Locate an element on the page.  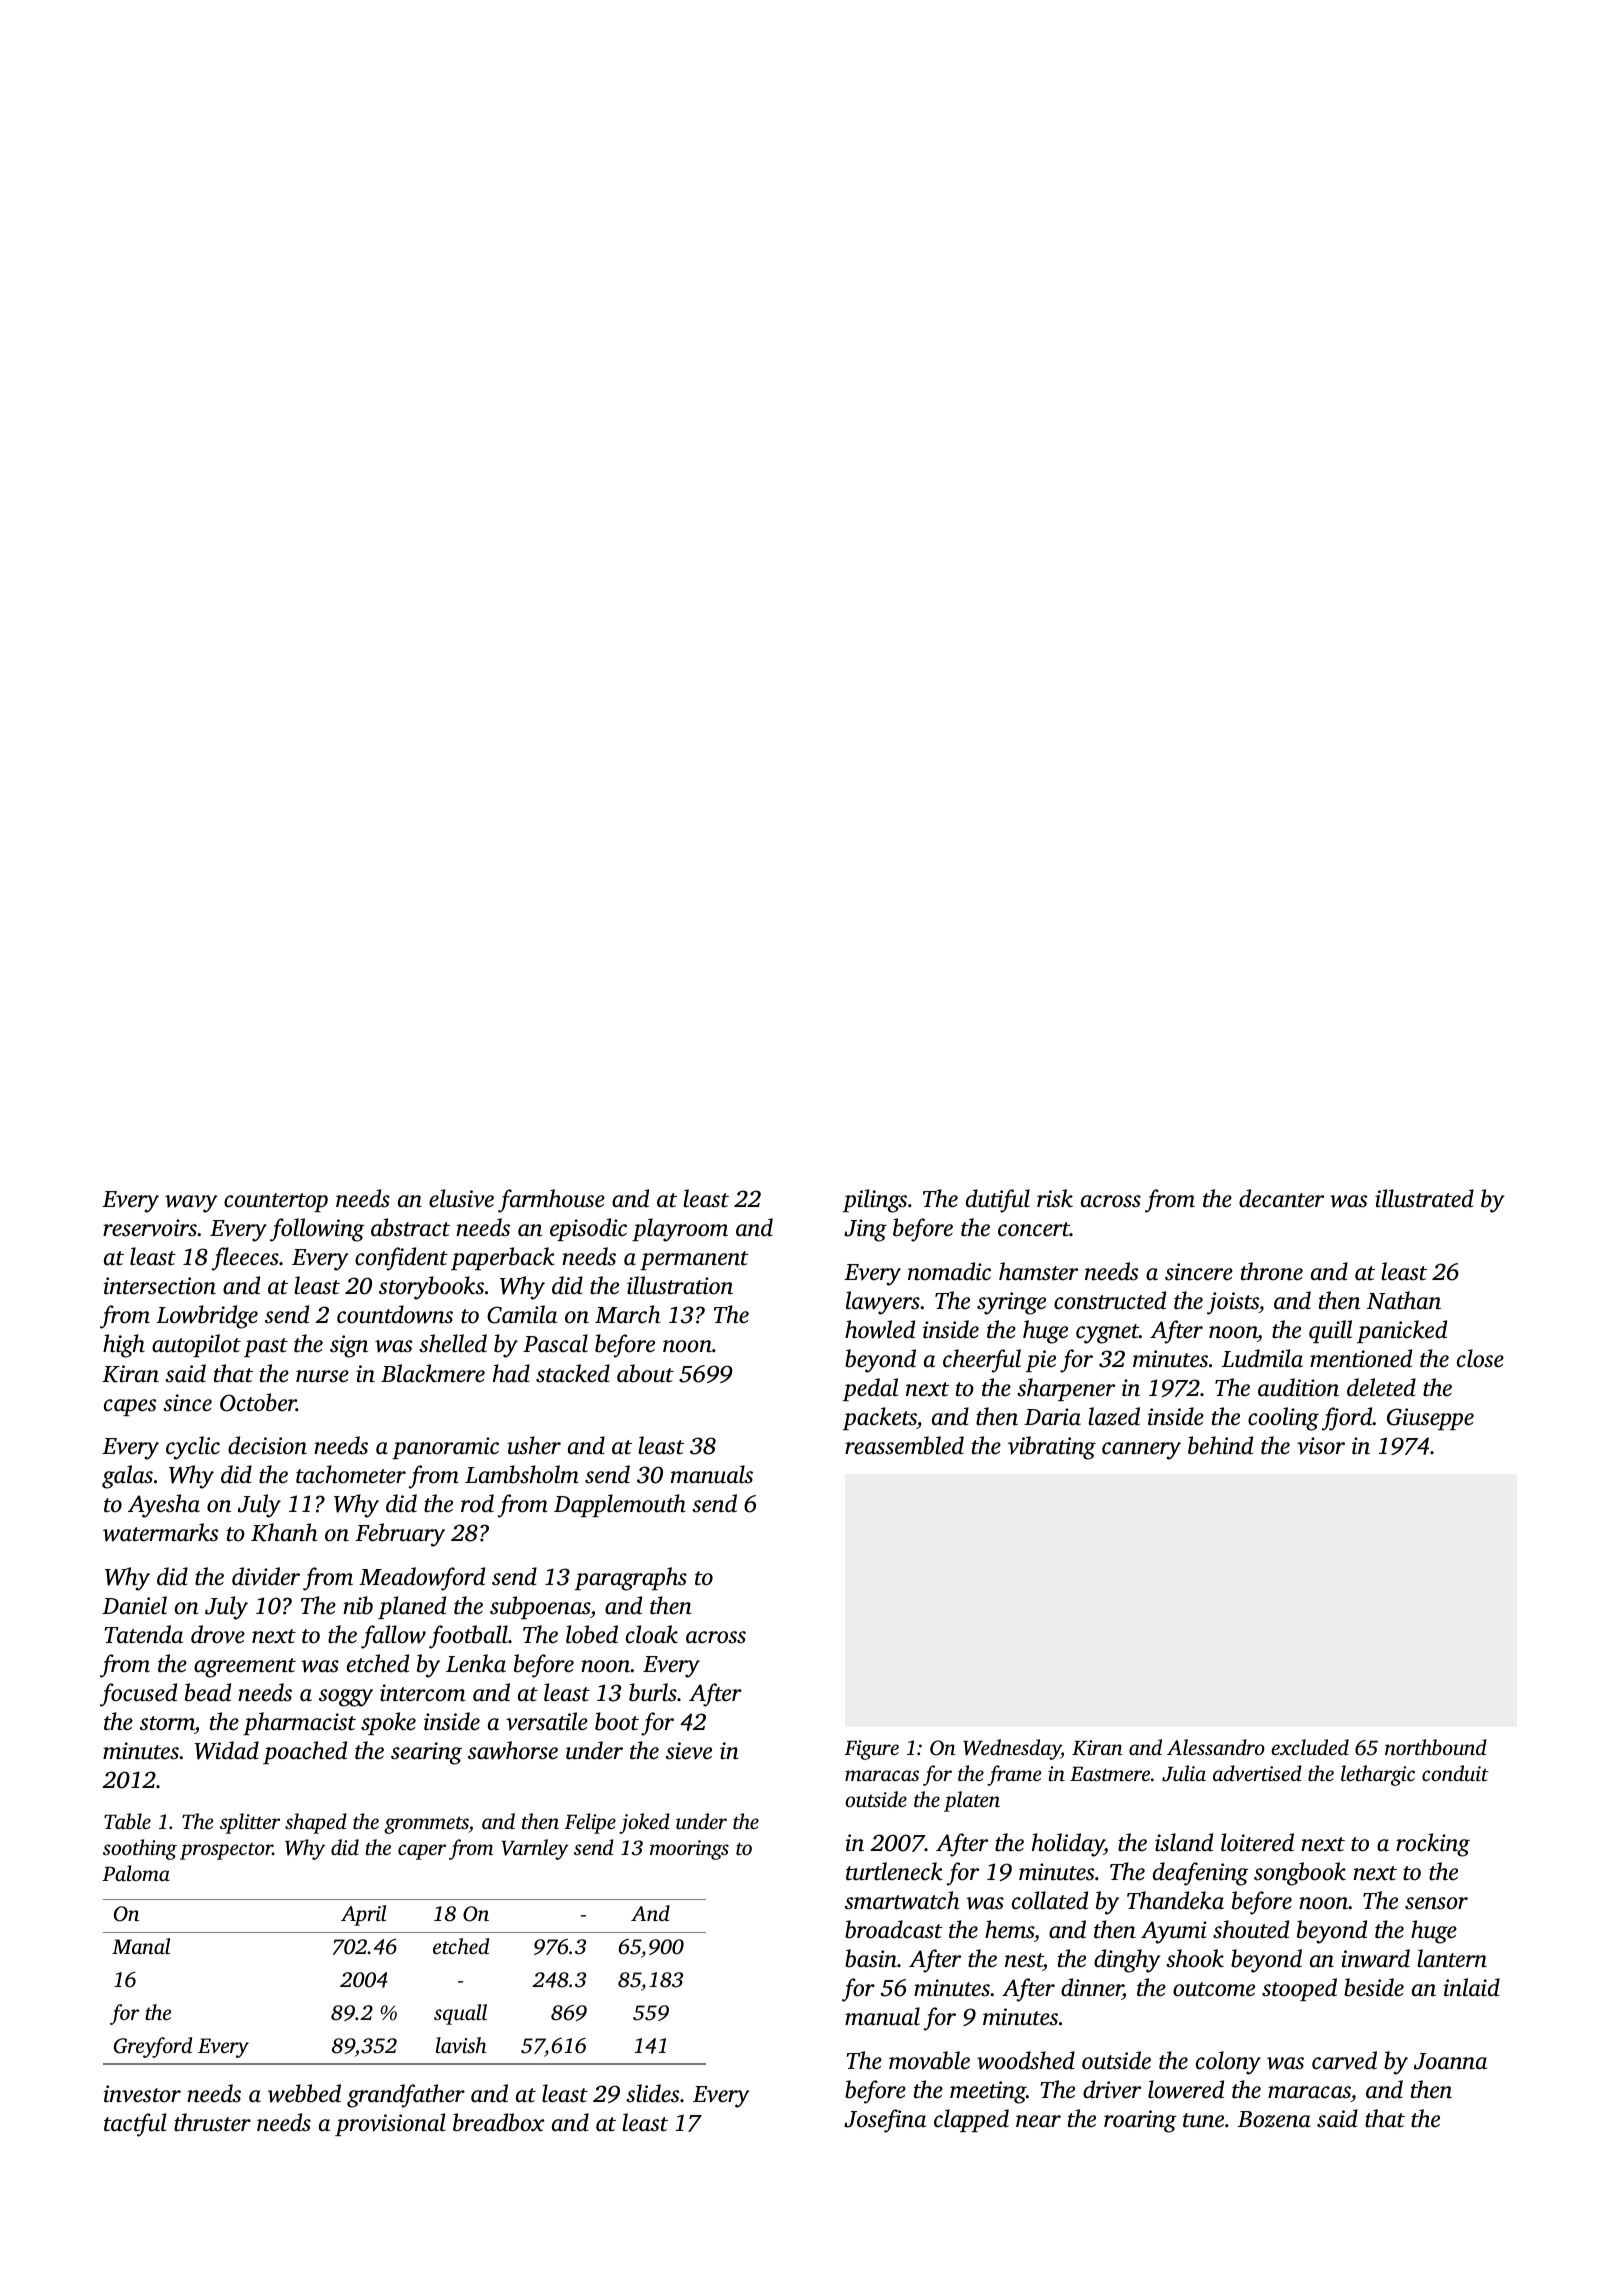
Josefina is located at coordinates (885, 2121).
